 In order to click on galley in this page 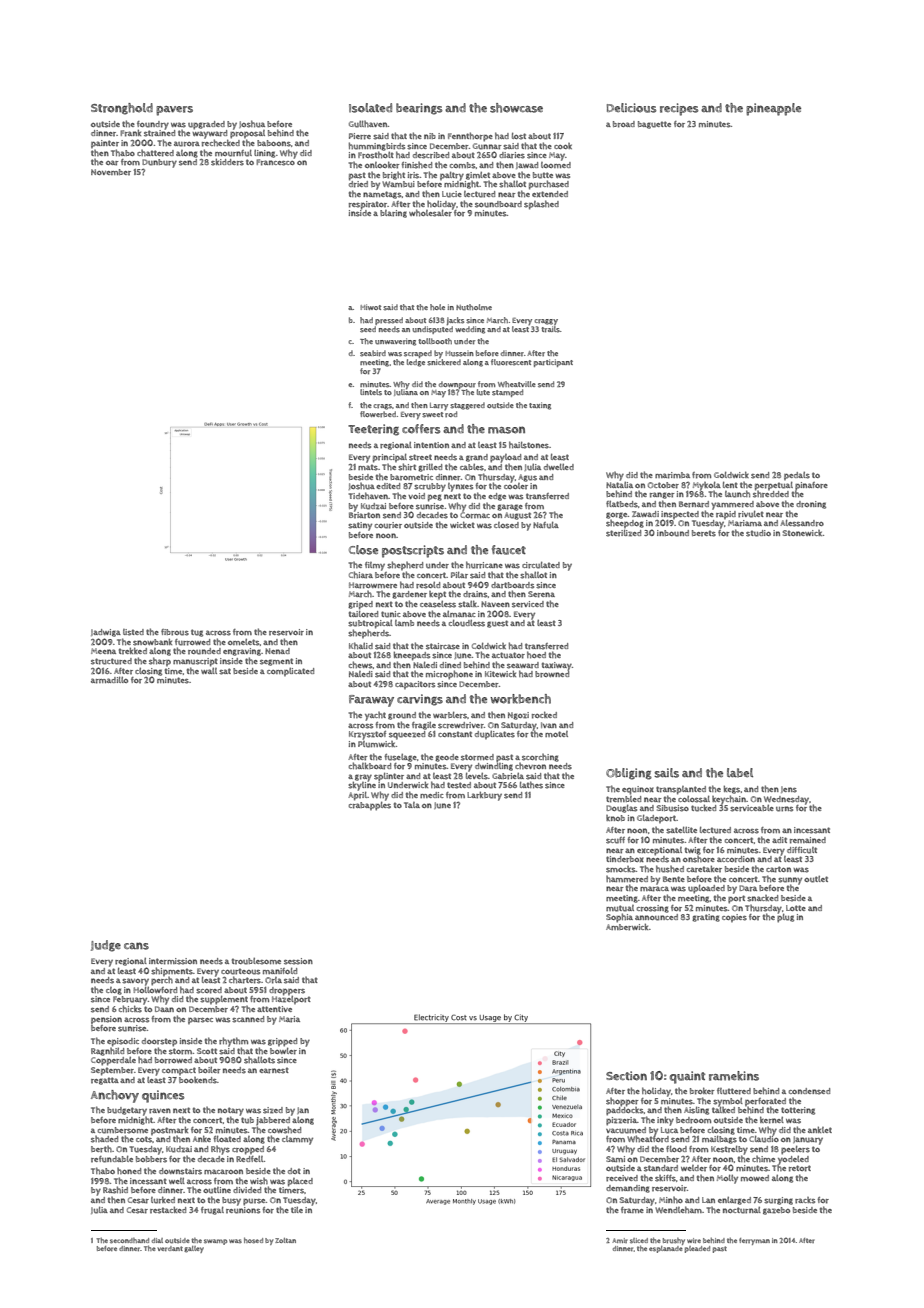, I will do `click(194, 1249)`.
